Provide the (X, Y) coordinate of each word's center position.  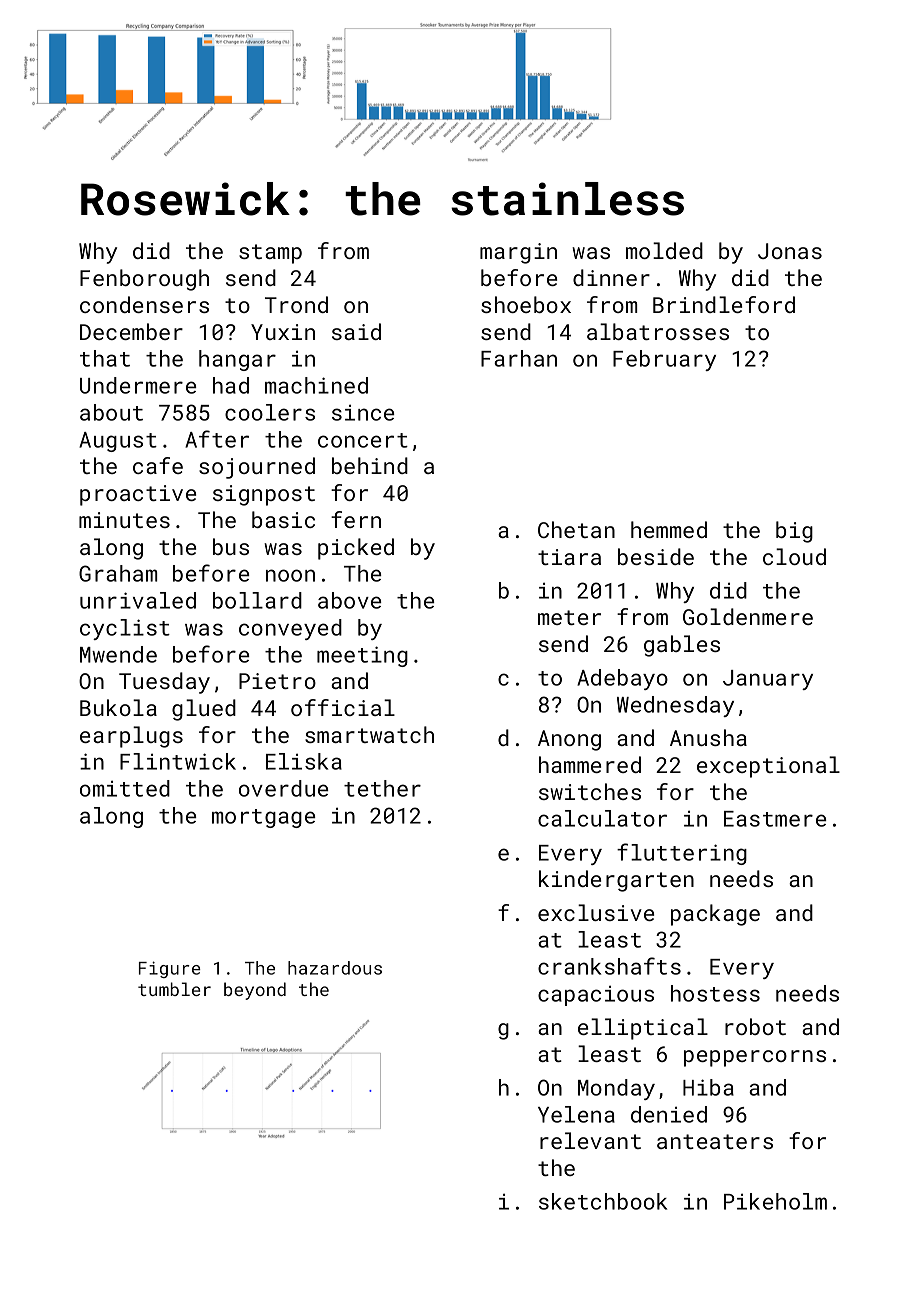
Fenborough (144, 280)
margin (518, 253)
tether (382, 788)
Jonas (790, 251)
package (715, 915)
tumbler (174, 989)
